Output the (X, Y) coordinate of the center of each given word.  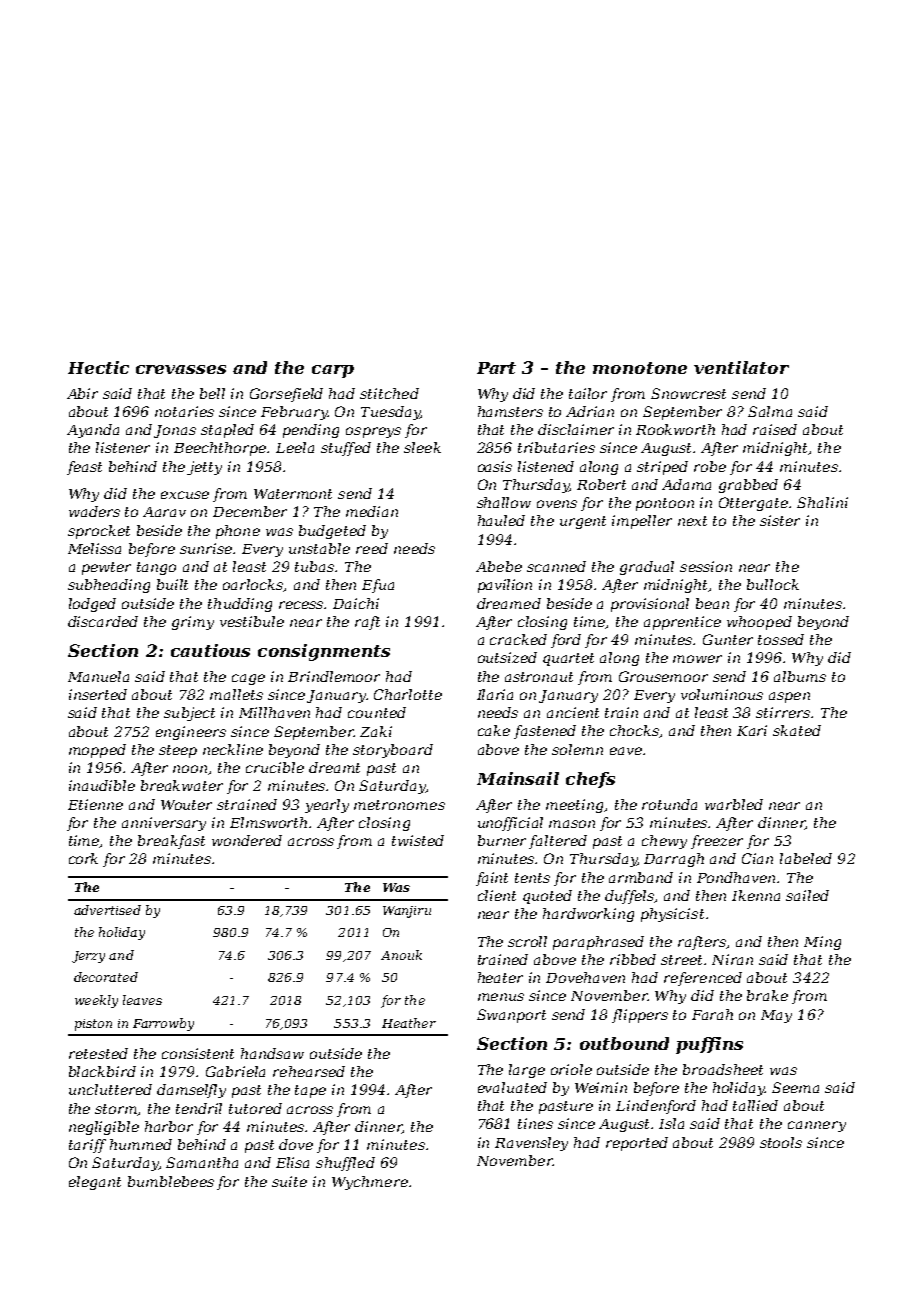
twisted (418, 840)
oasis (495, 466)
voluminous (722, 694)
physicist (672, 915)
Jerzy (88, 957)
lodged (92, 605)
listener (123, 447)
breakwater (182, 785)
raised (775, 429)
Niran (732, 959)
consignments (324, 652)
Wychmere (370, 1183)
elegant (95, 1183)
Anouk (401, 955)
